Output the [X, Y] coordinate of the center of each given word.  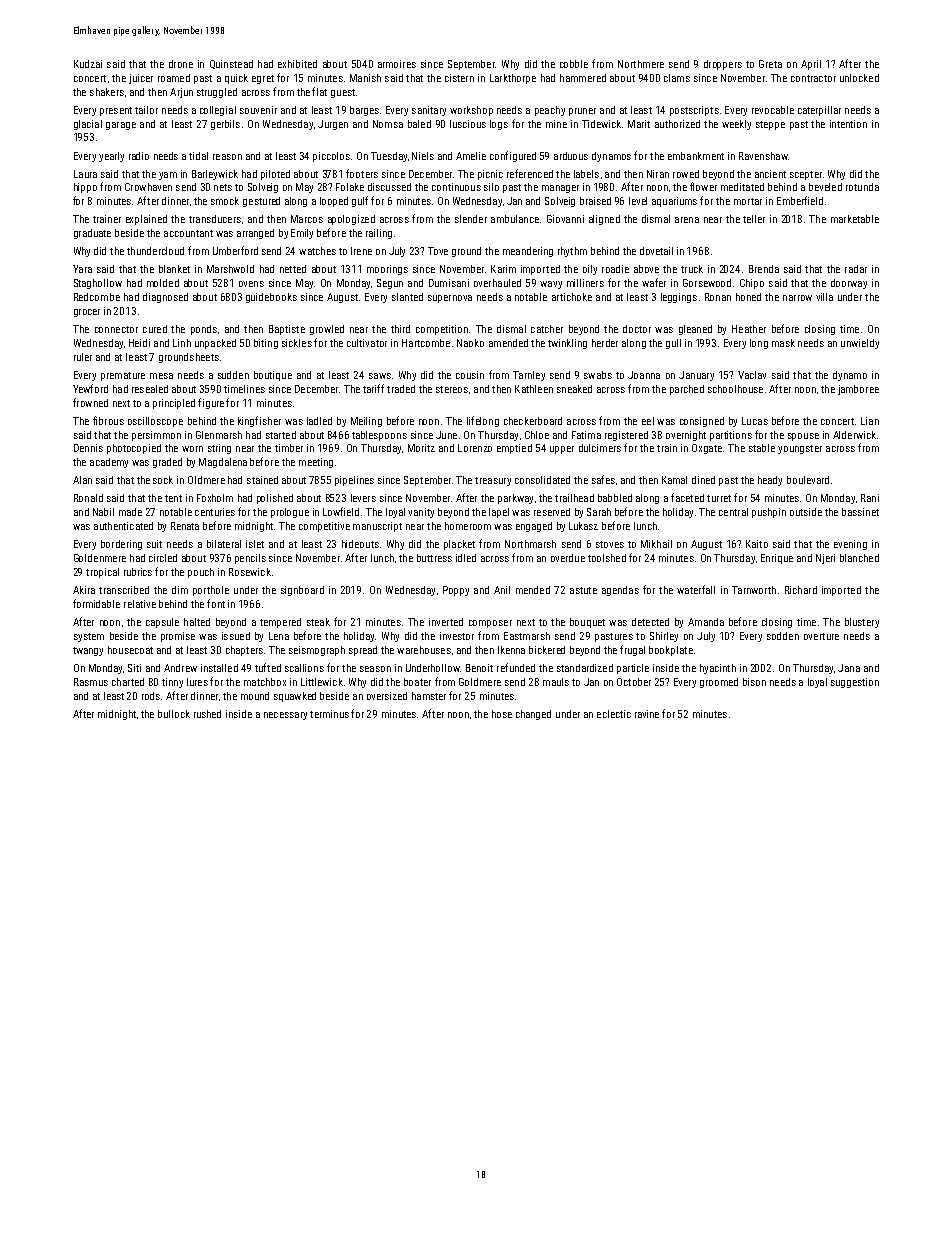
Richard [801, 590]
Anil [502, 590]
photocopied [134, 449]
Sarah [599, 512]
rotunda [862, 187]
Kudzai [88, 64]
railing [379, 234]
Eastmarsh [527, 636]
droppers [723, 65]
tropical [102, 573]
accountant [188, 233]
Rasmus [91, 682]
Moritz [421, 448]
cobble [574, 64]
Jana [849, 668]
